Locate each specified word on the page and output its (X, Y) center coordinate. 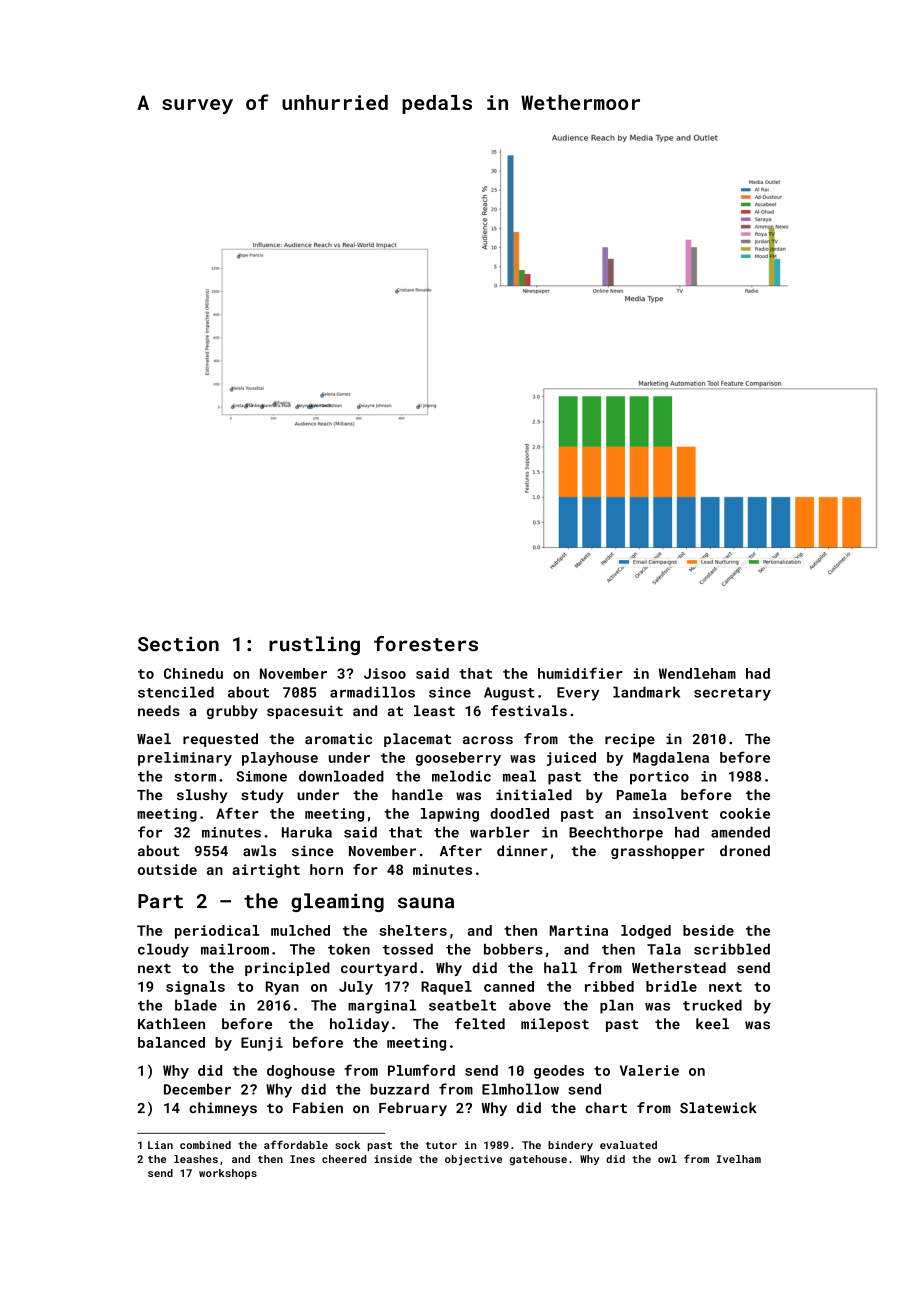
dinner (522, 850)
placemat (417, 740)
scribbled (732, 949)
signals (195, 988)
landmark (646, 692)
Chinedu (193, 673)
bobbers (513, 949)
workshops (228, 1174)
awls (259, 851)
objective (473, 1160)
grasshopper (658, 852)
